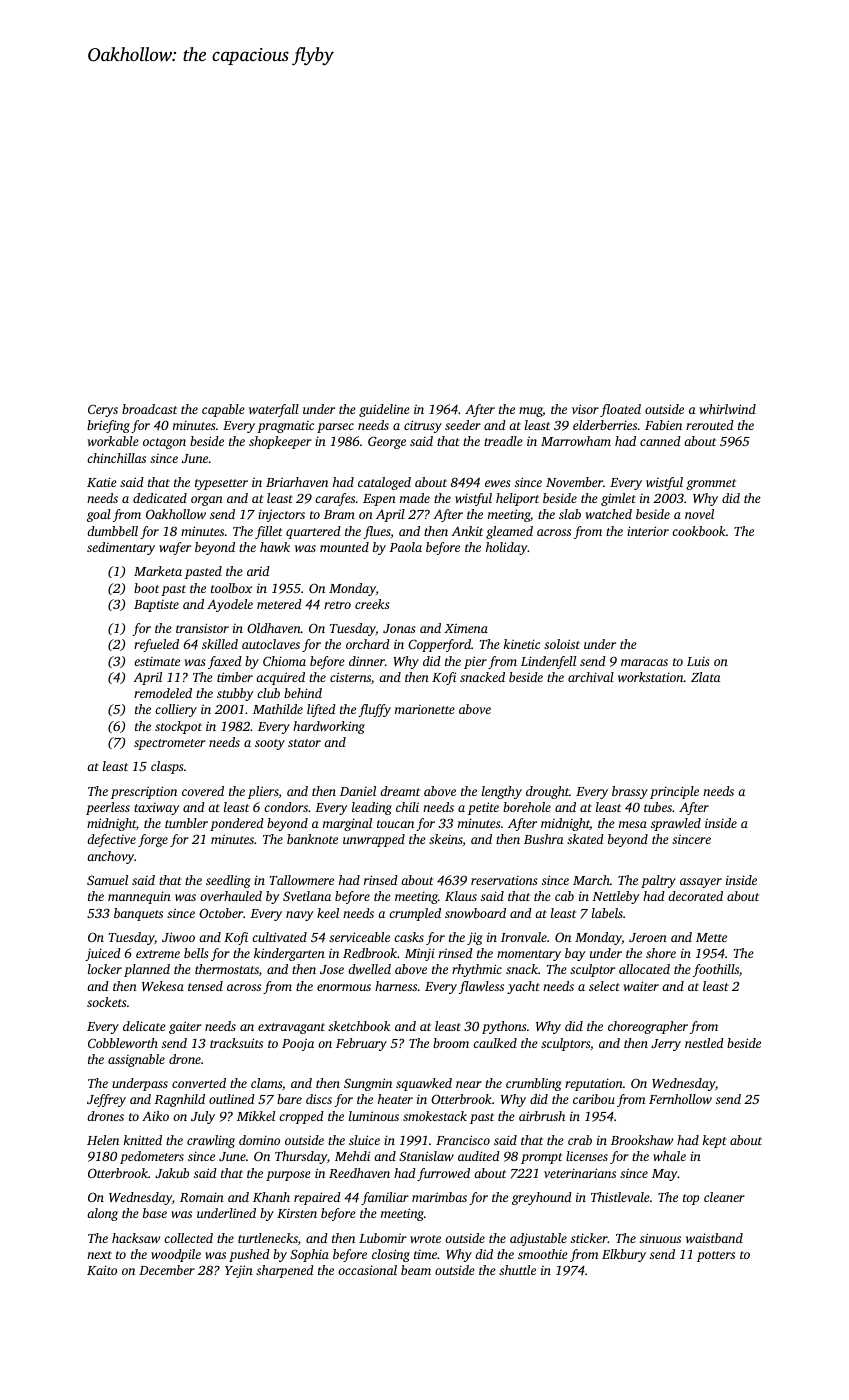  Describe the element at coordinates (405, 547) in the screenshot. I see `Paola` at that location.
